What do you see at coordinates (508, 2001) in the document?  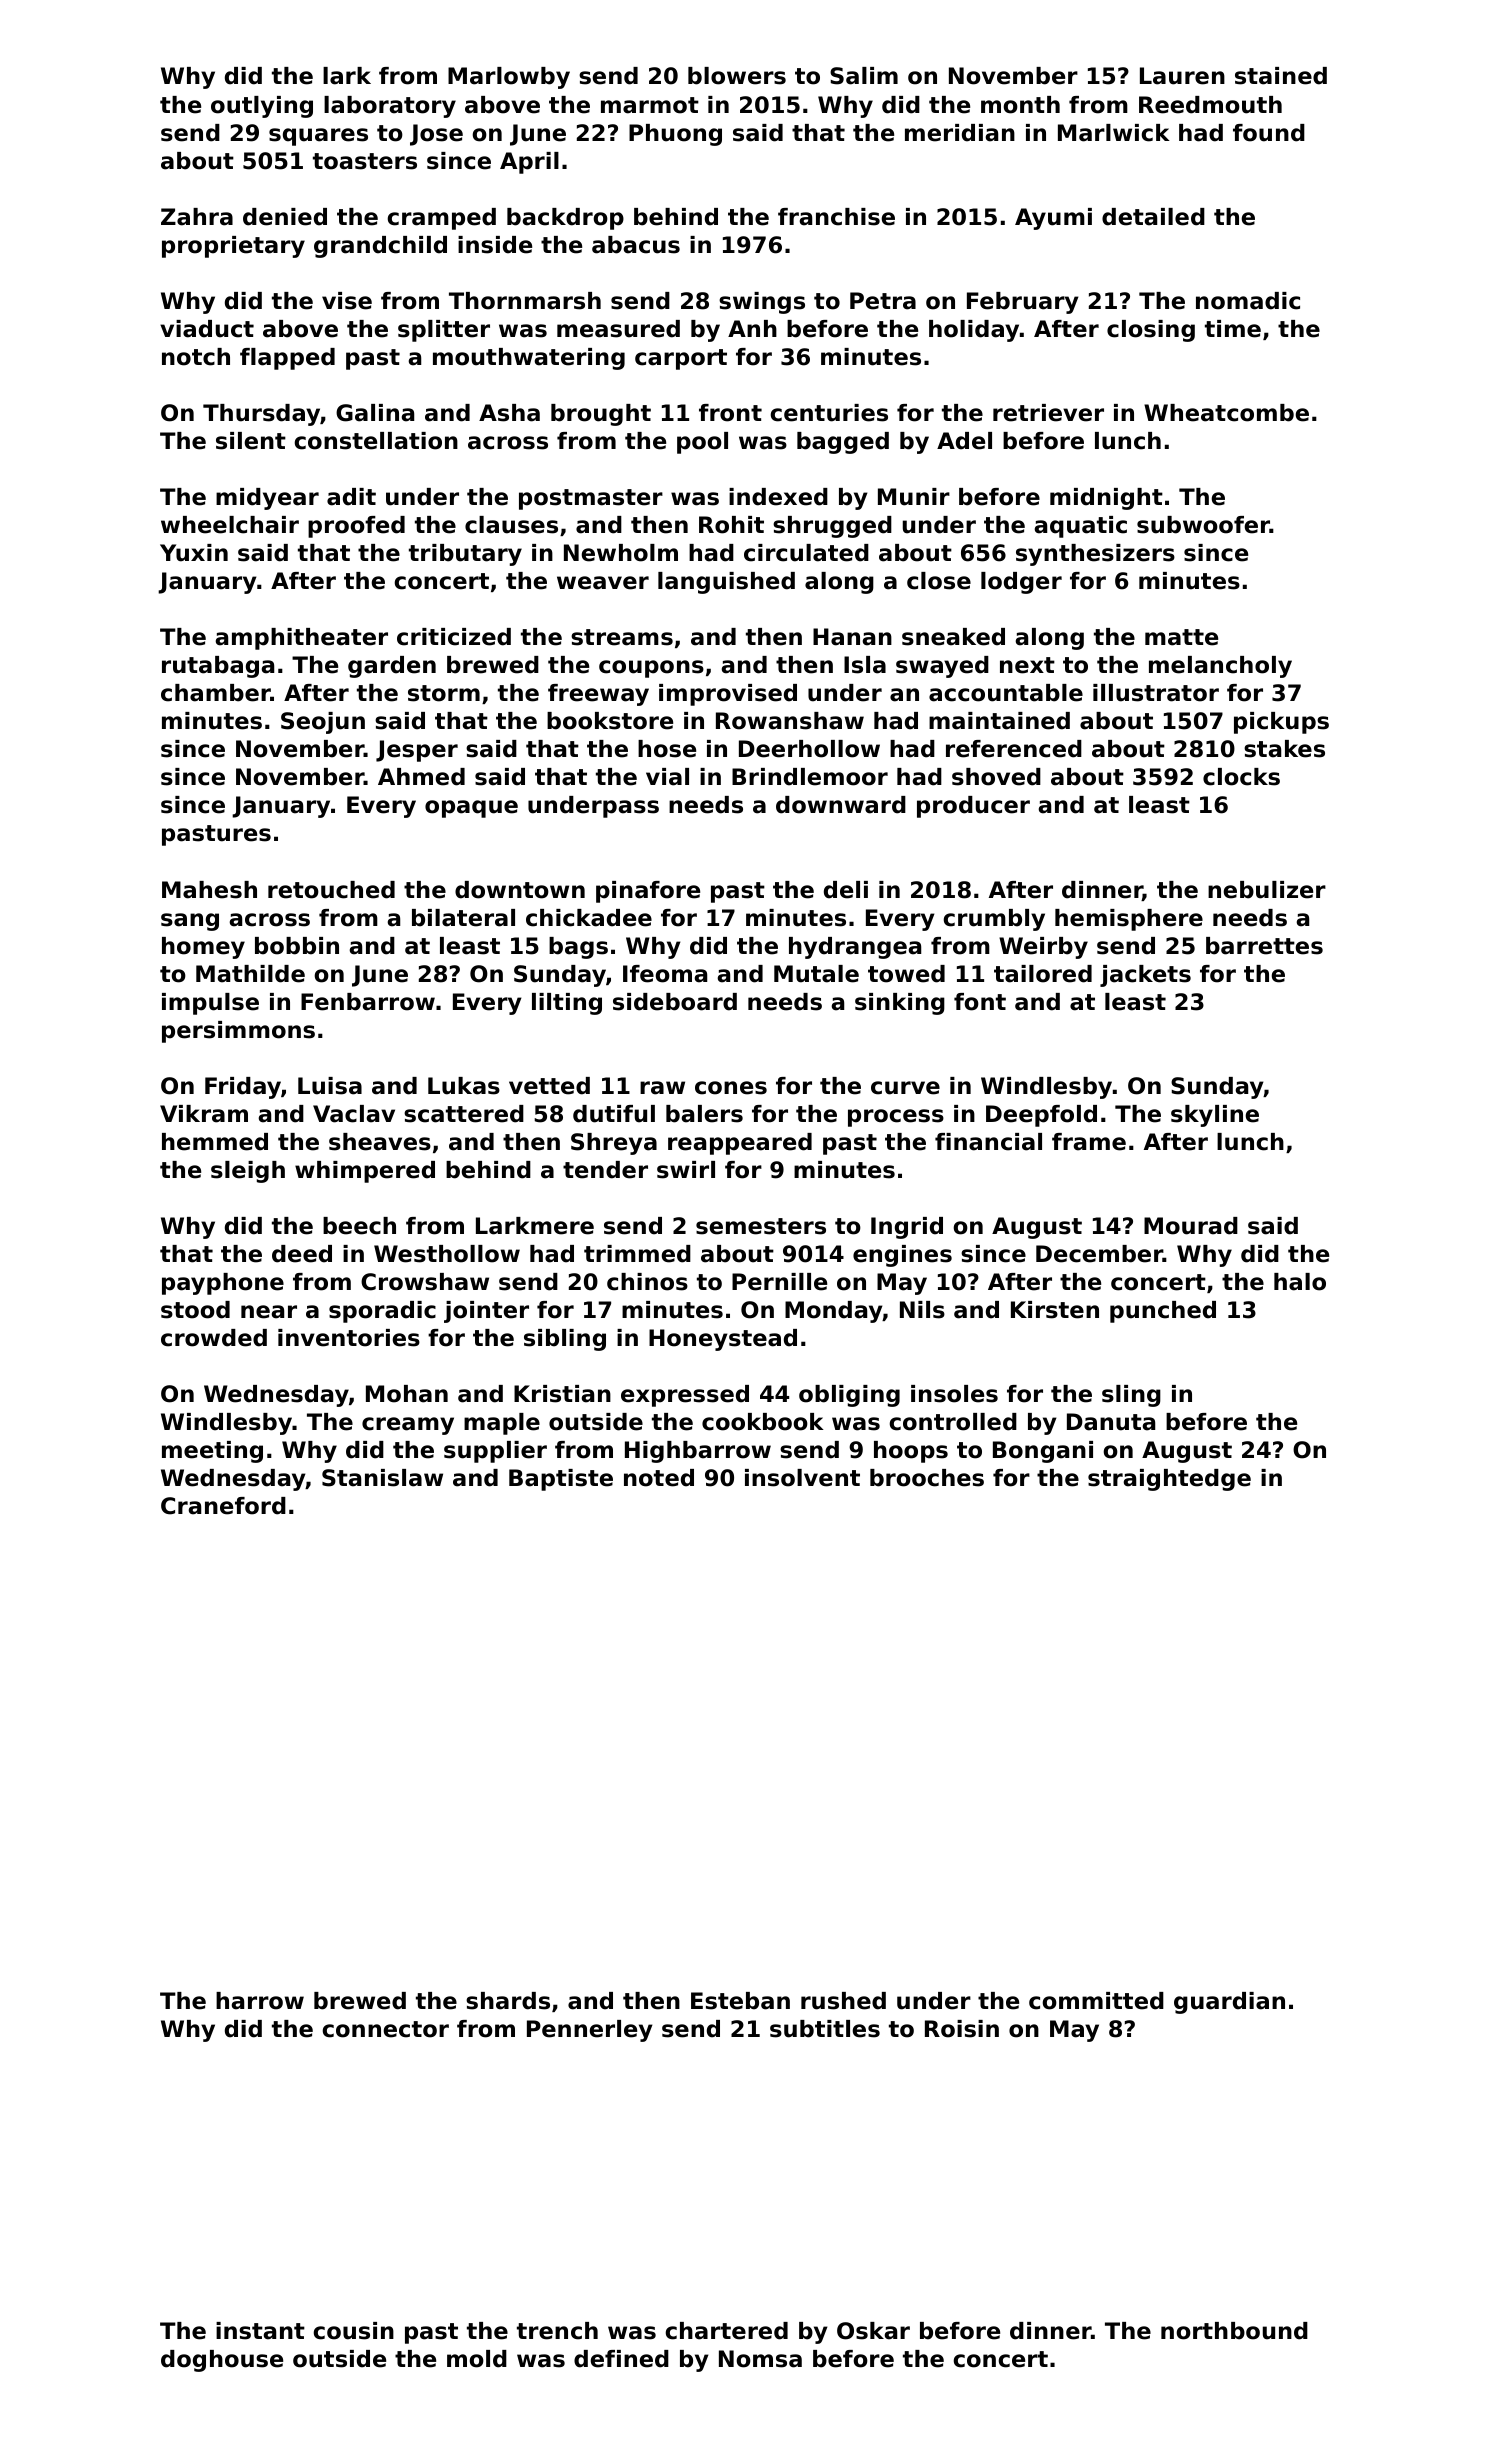 I see `shards` at bounding box center [508, 2001].
